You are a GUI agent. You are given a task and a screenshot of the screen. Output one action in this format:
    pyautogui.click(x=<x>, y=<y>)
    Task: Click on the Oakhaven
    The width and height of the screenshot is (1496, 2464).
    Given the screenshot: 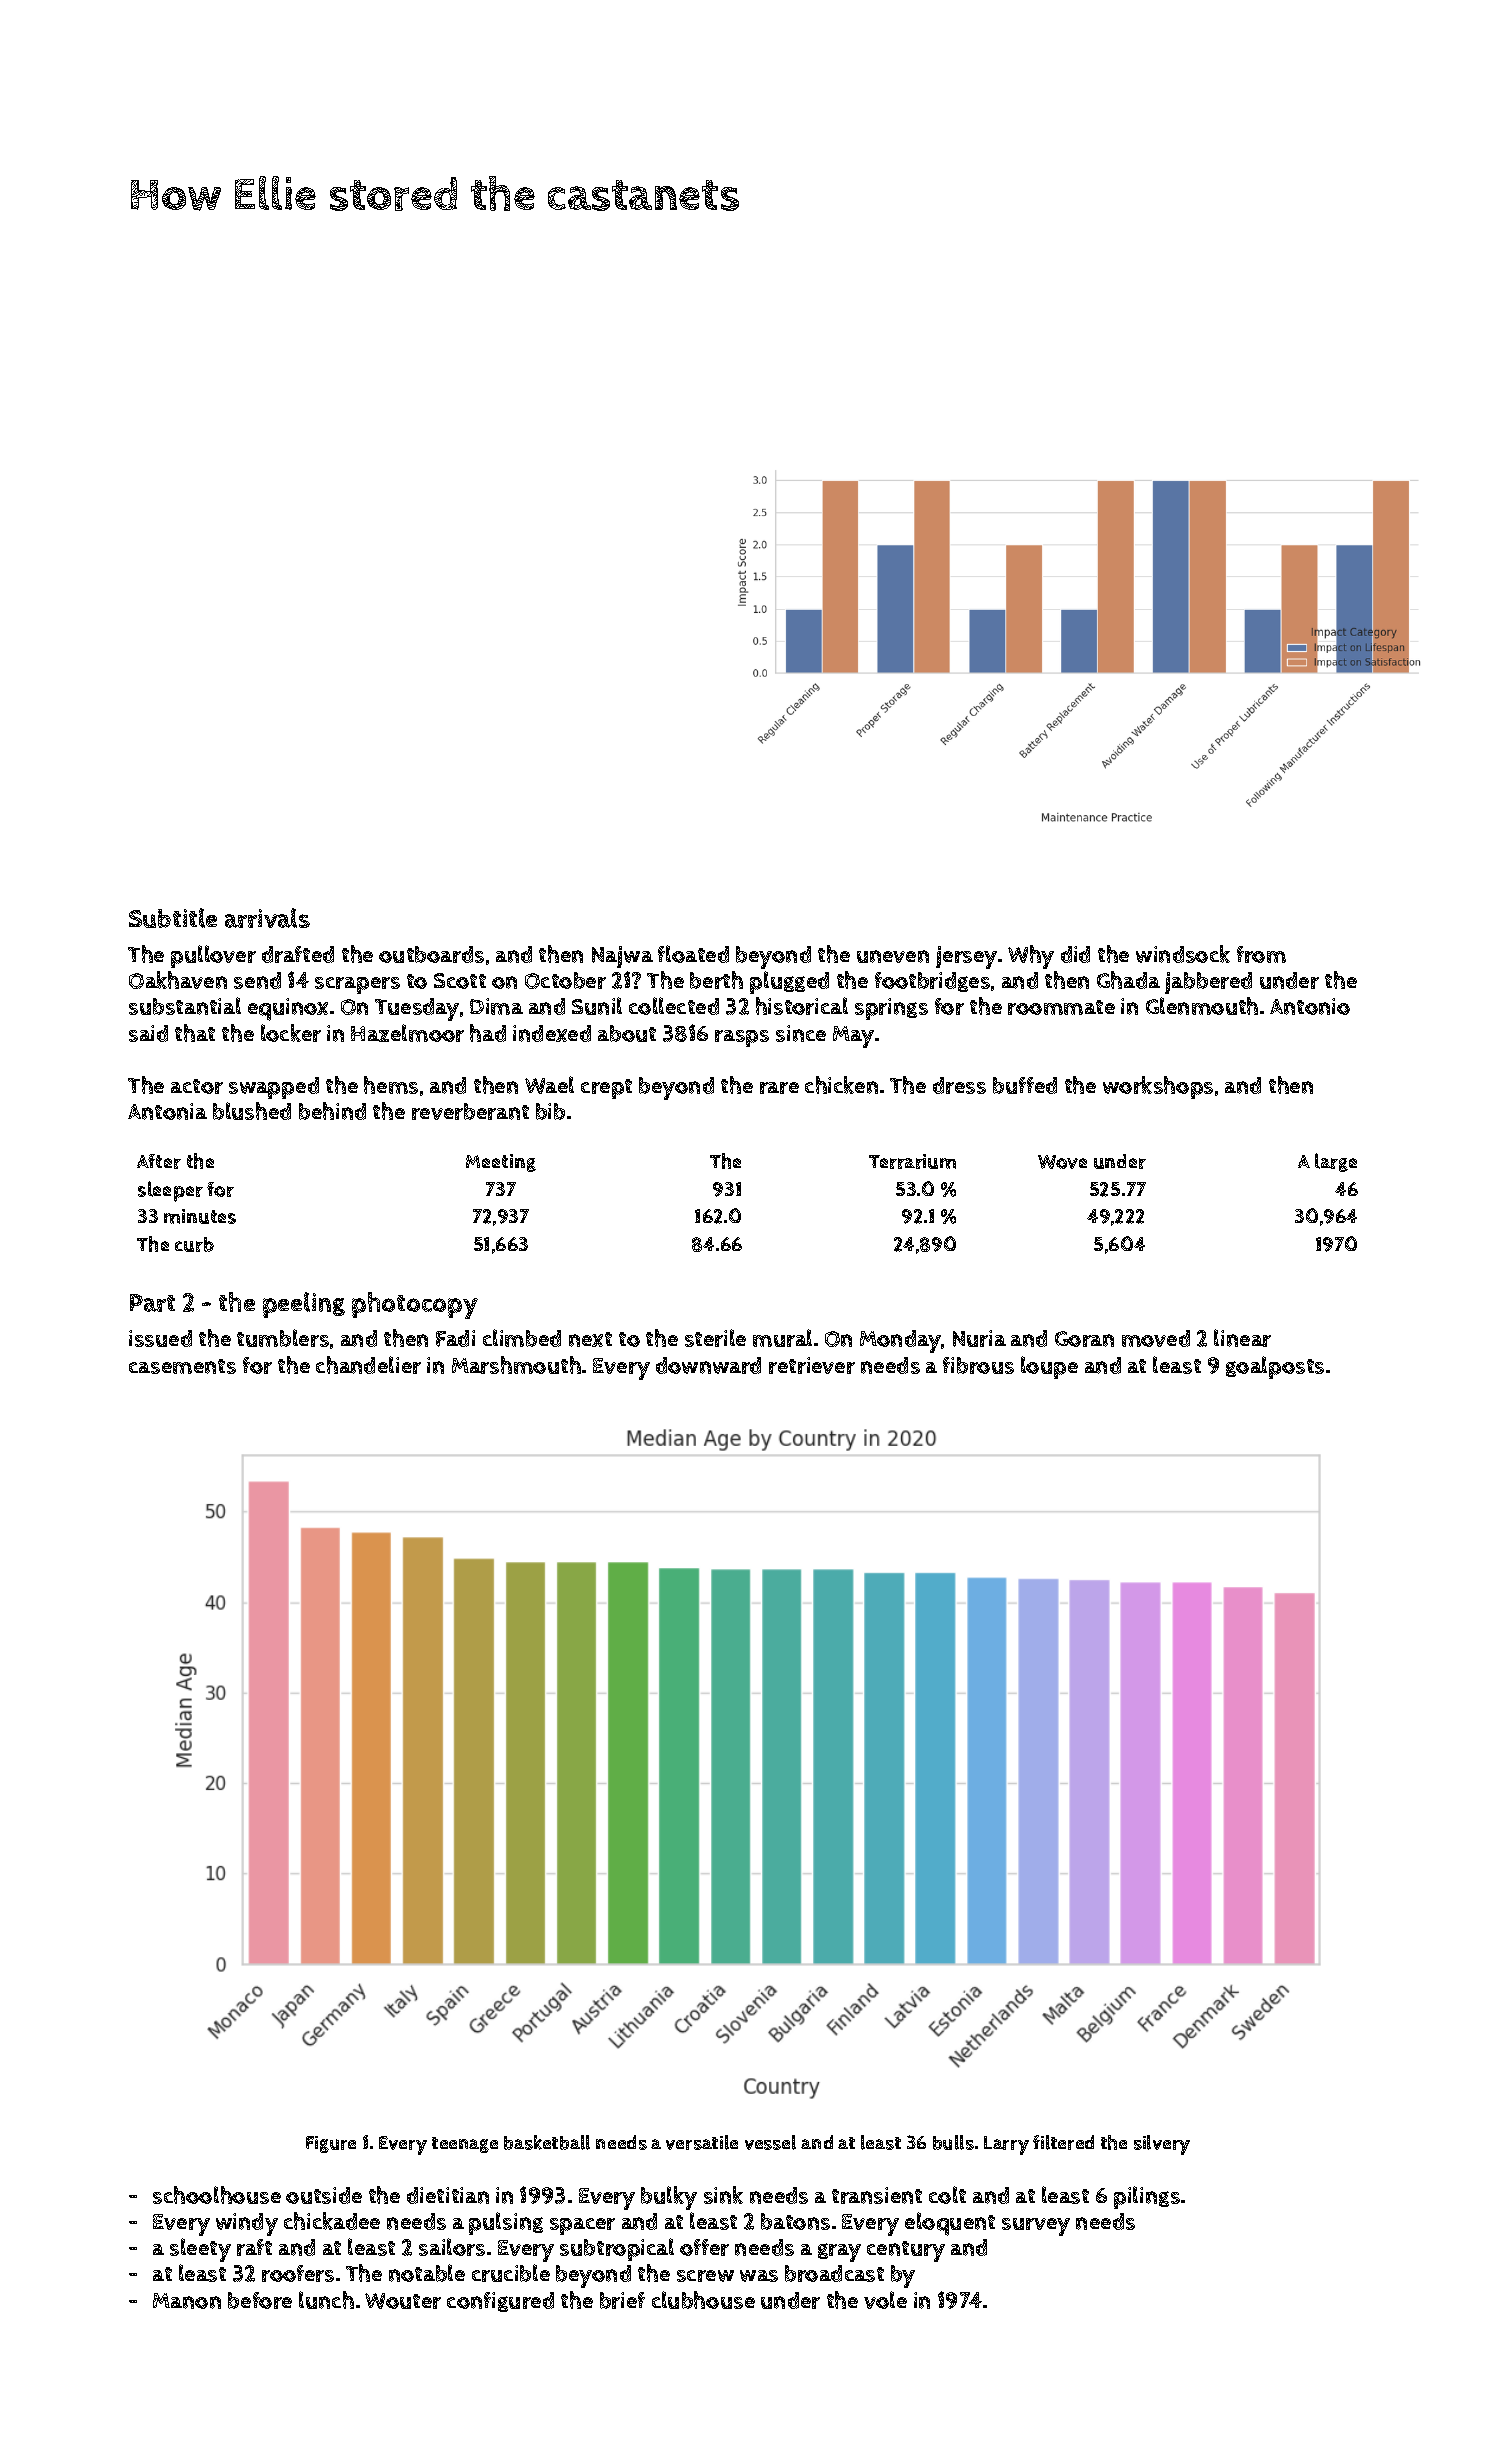 What is the action you would take?
    pyautogui.click(x=178, y=980)
